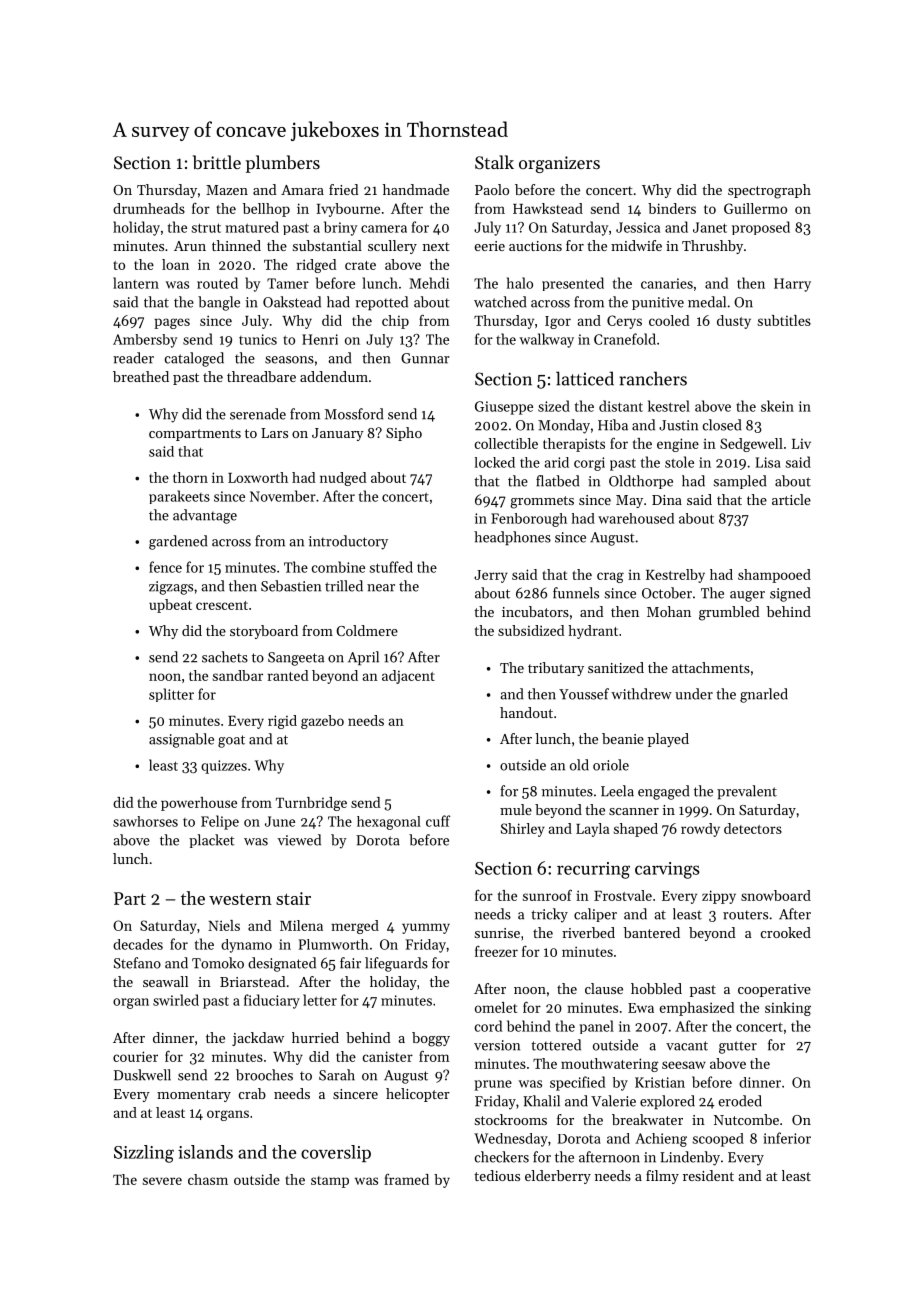  Describe the element at coordinates (431, 1039) in the image. I see `boggy` at that location.
